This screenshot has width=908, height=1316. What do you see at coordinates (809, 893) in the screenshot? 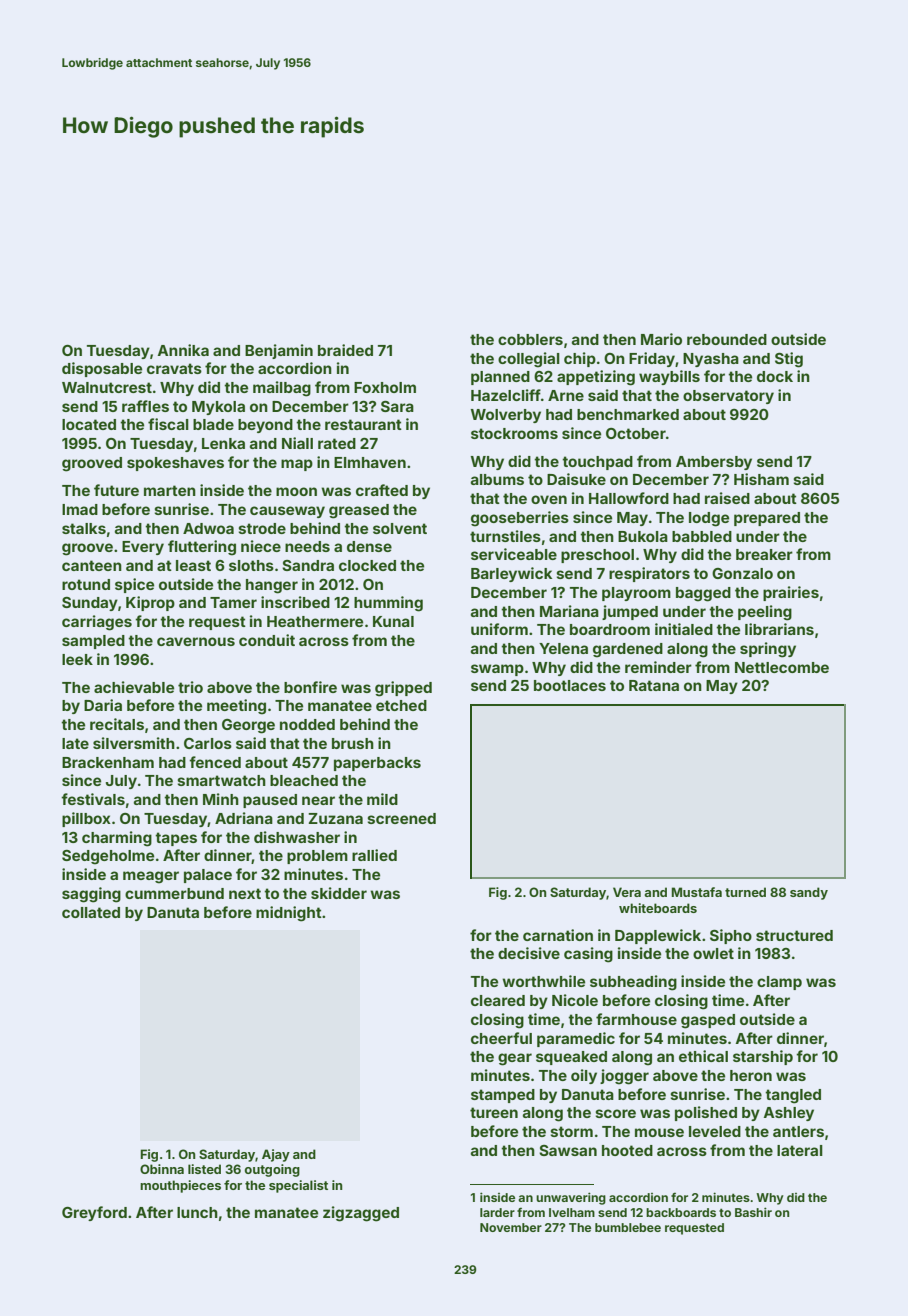
I see `sandy` at bounding box center [809, 893].
